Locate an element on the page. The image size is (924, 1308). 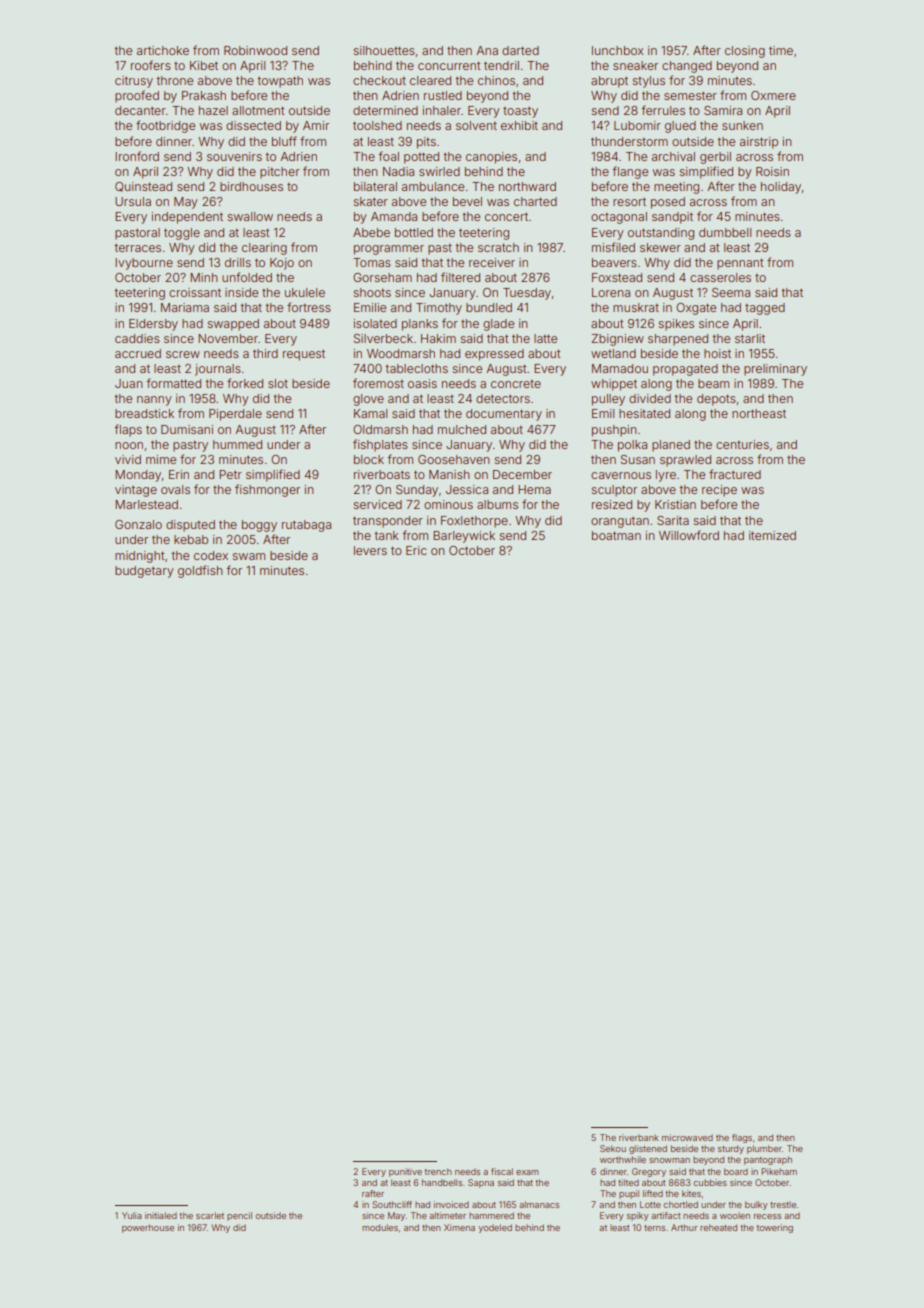
Eldersby is located at coordinates (153, 325).
